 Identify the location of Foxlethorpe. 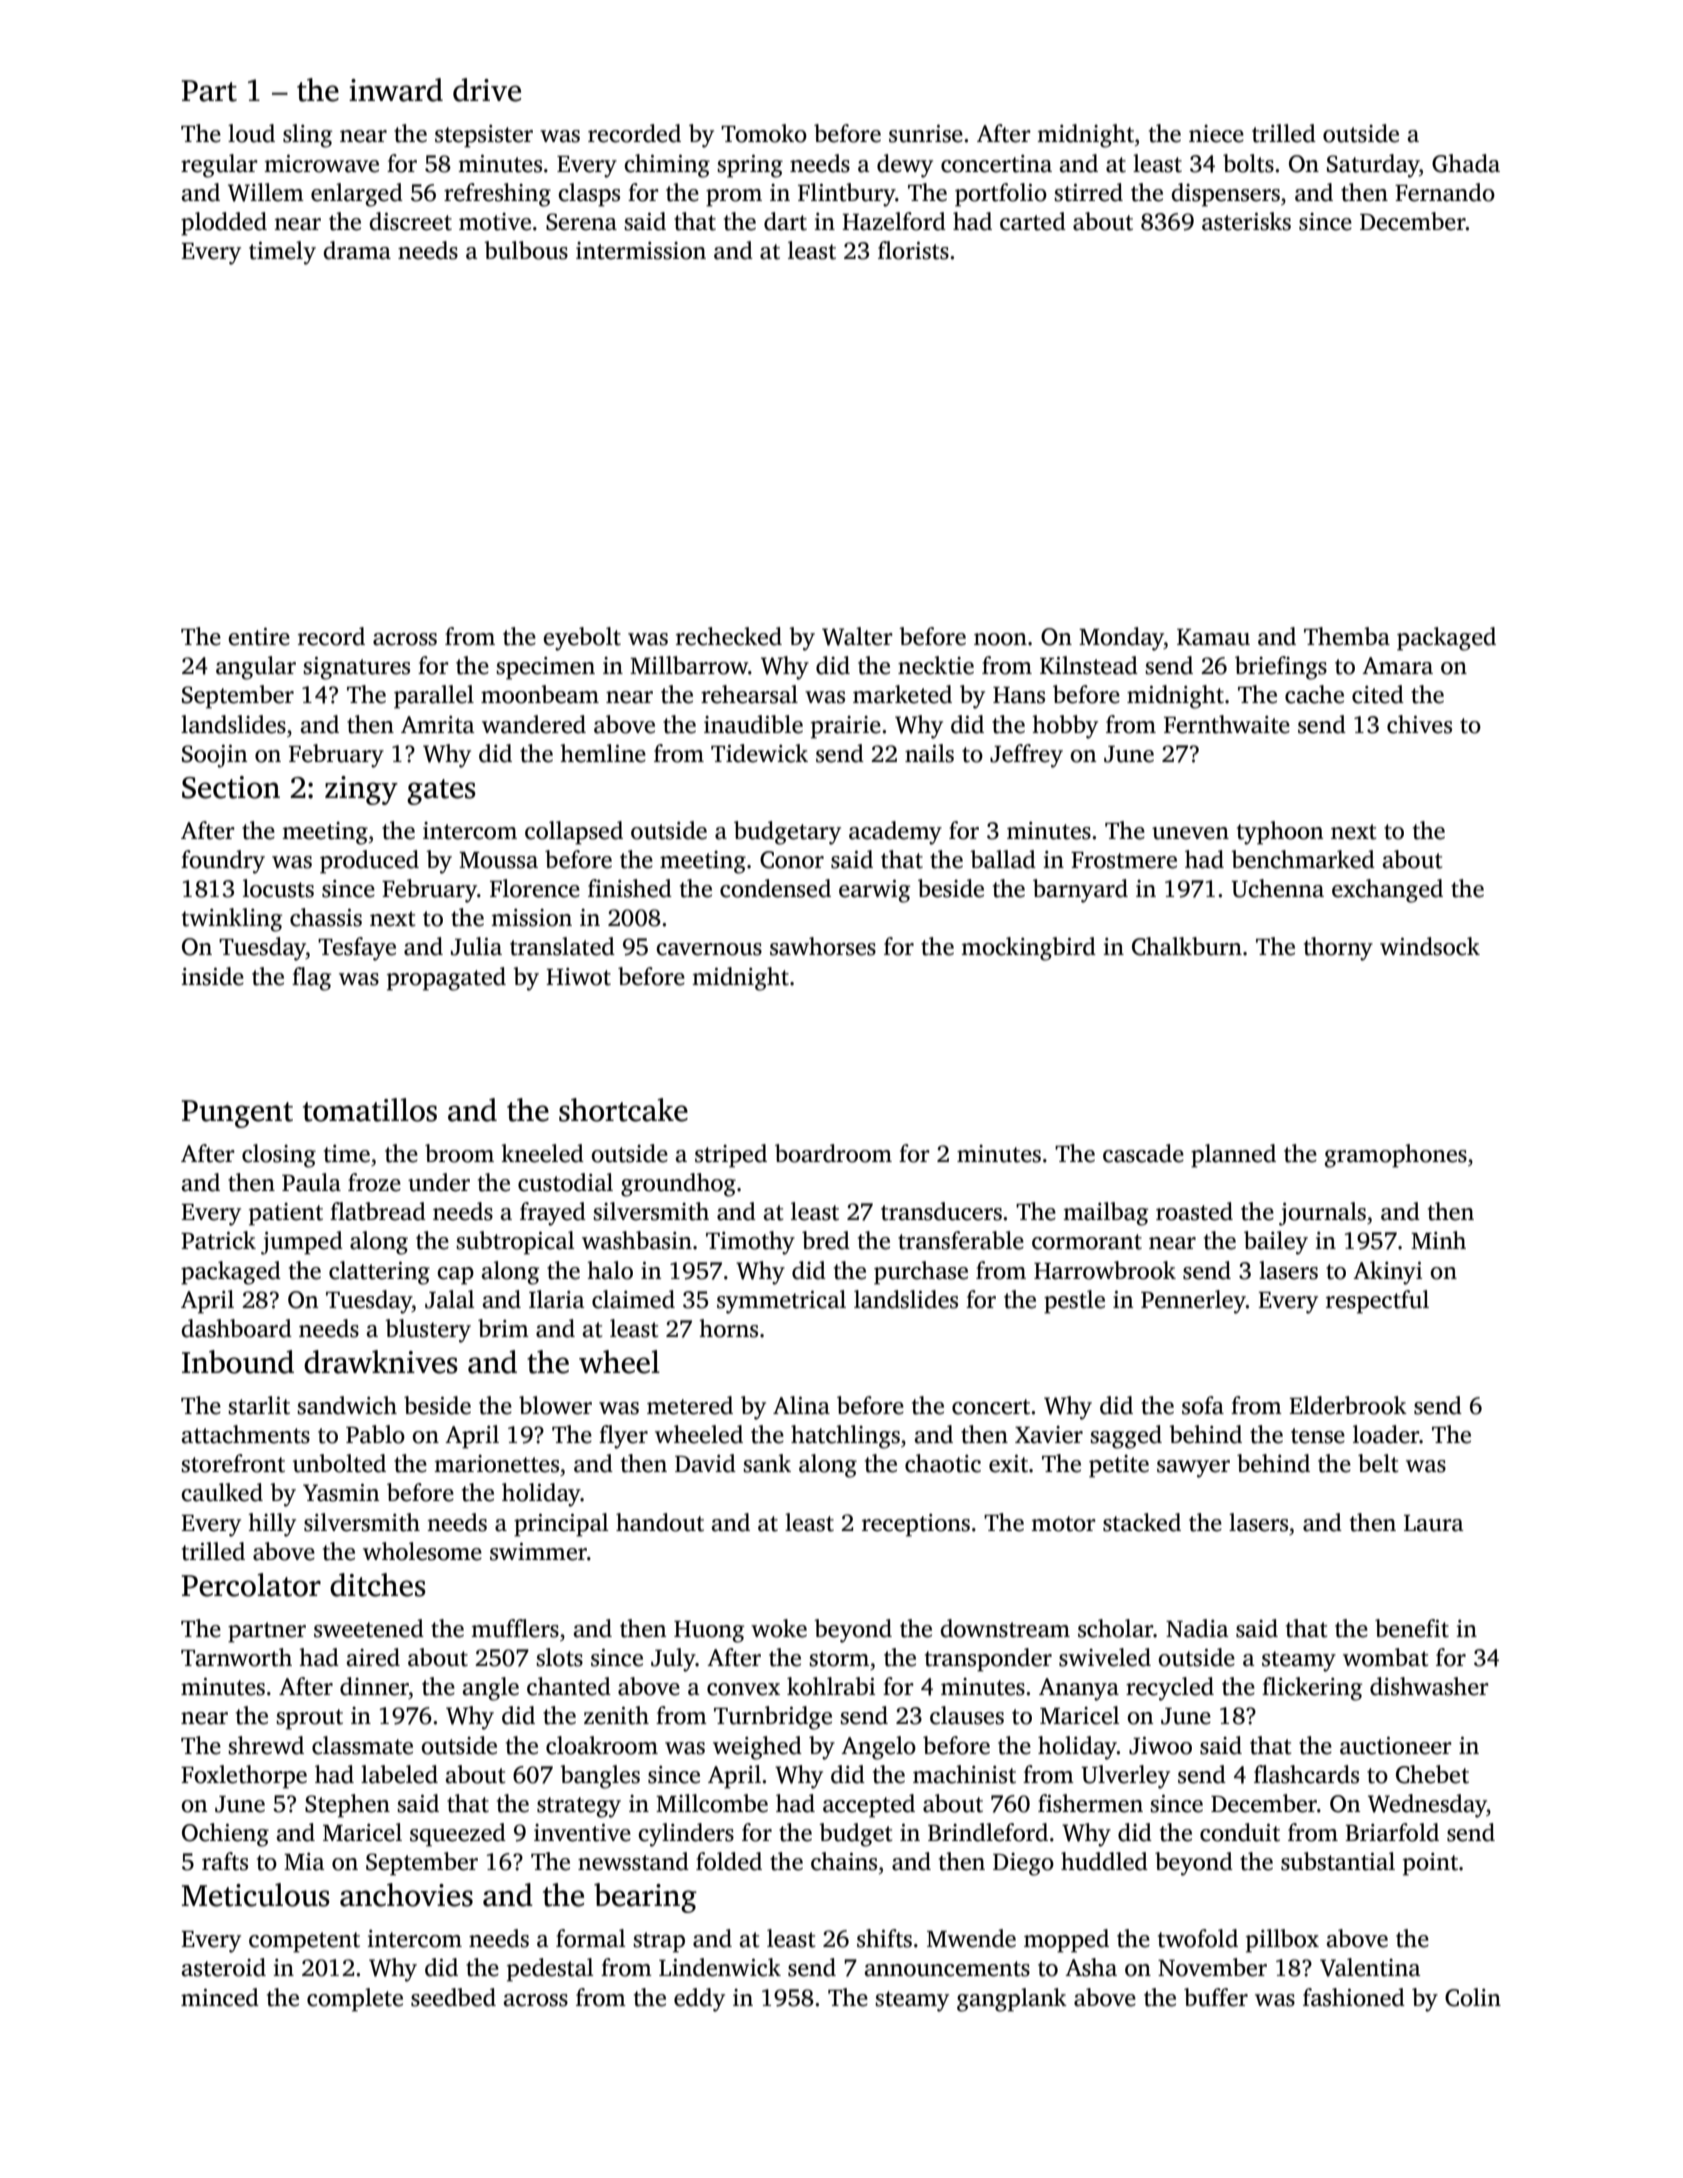
(244, 1777).
